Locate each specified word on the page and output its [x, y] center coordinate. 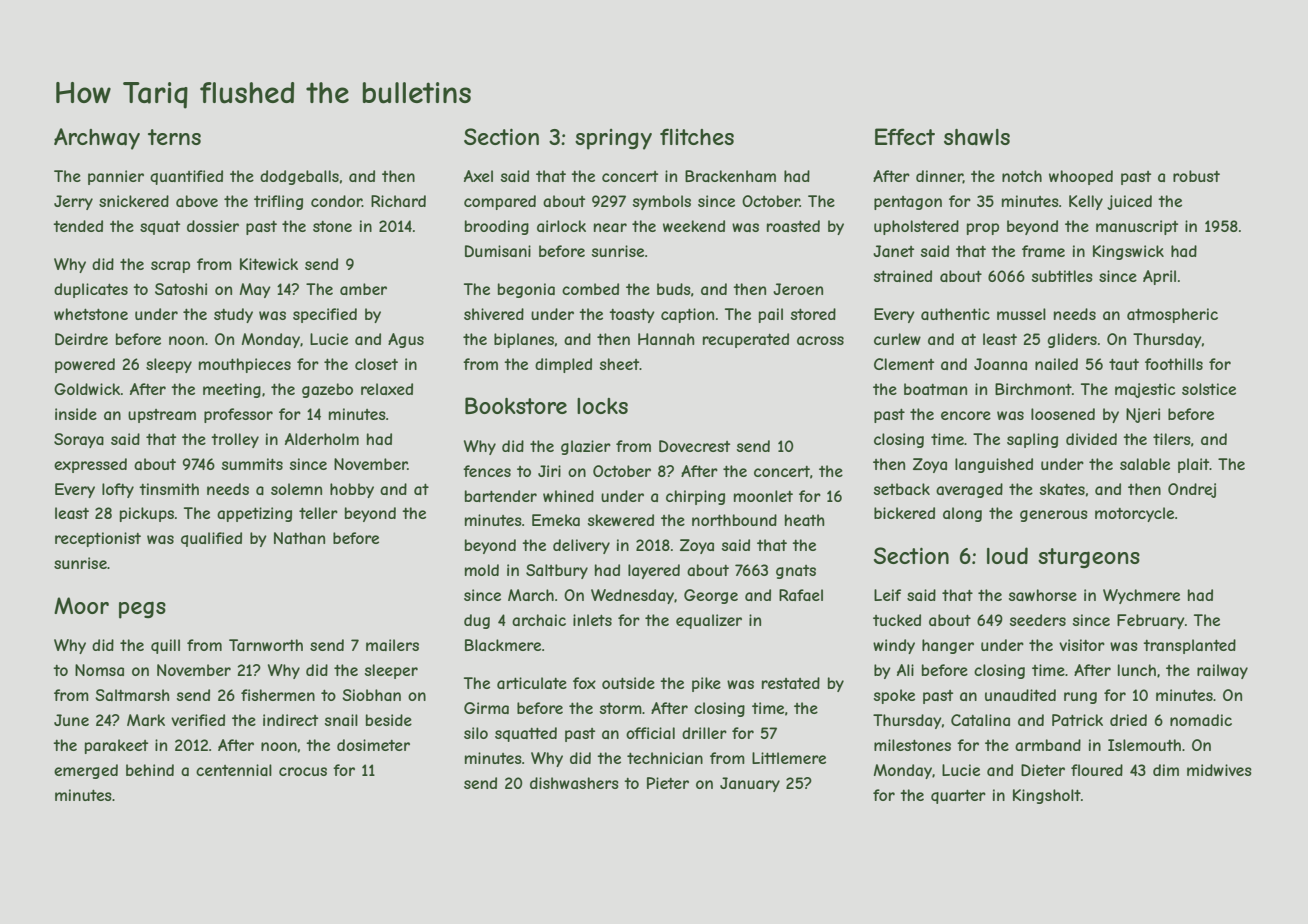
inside [76, 414]
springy [613, 139]
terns [174, 137]
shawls [977, 137]
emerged [86, 771]
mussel [1021, 314]
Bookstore [516, 405]
